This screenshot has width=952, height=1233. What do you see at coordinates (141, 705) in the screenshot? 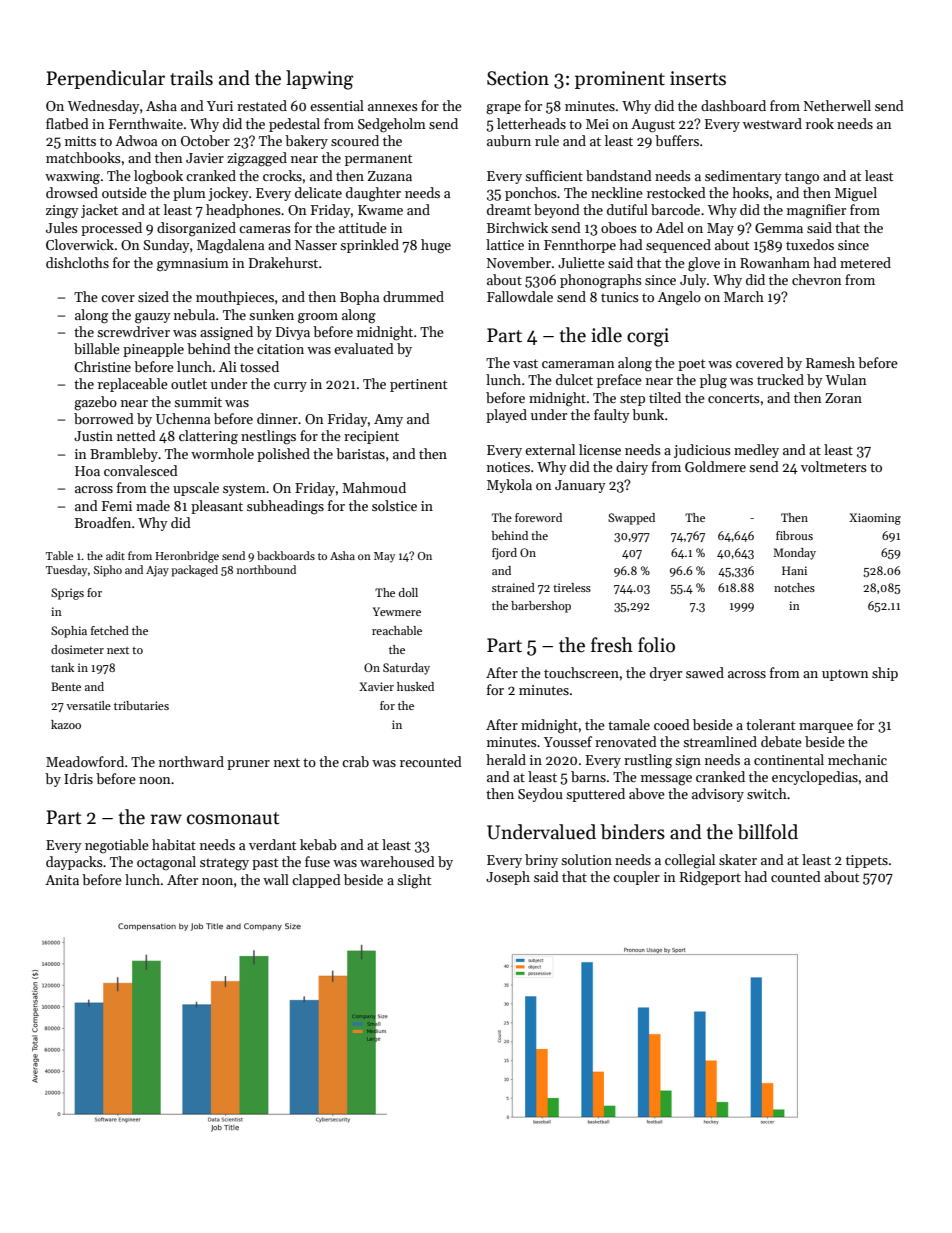
I see `tributaries` at bounding box center [141, 705].
